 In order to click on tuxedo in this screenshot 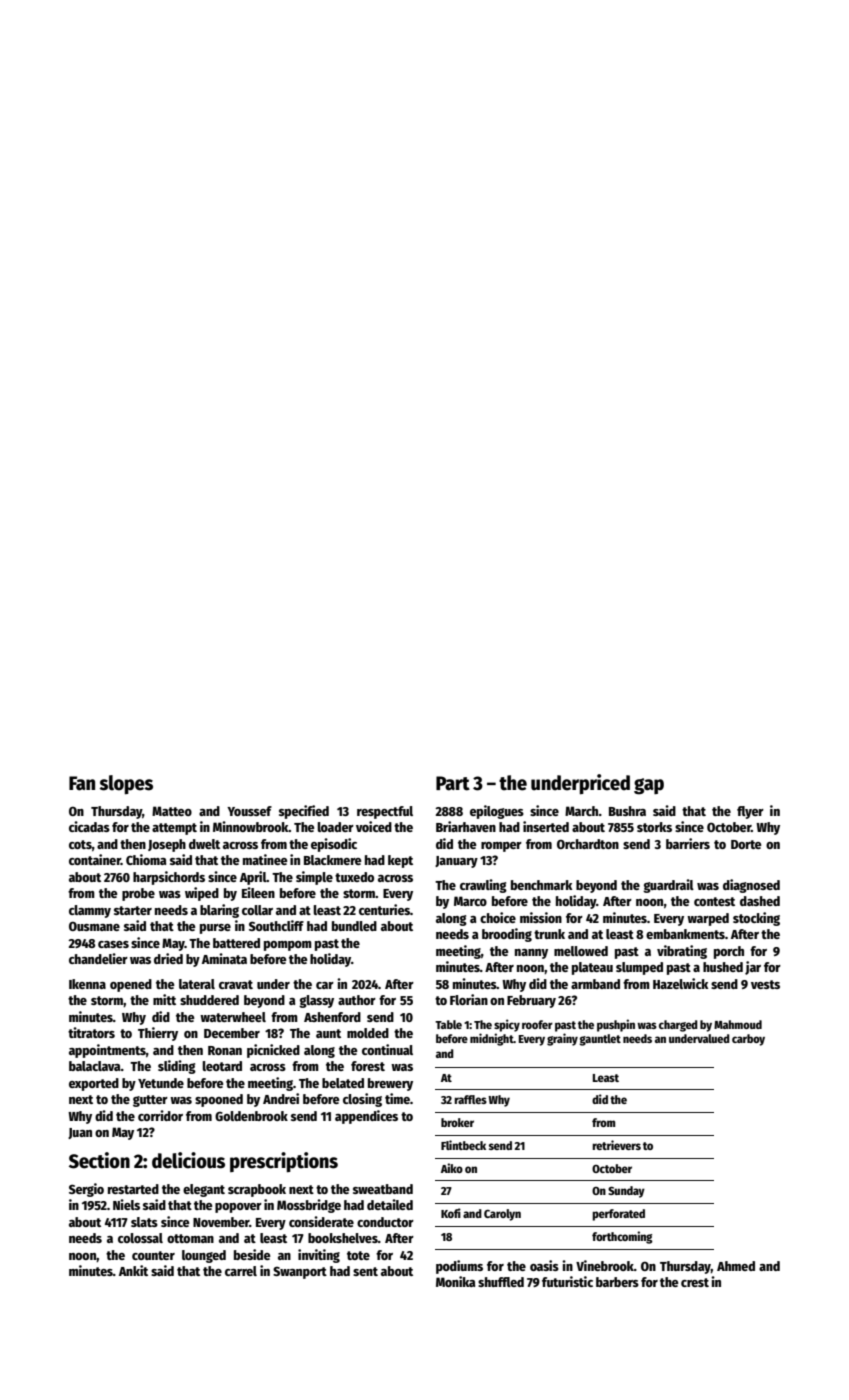, I will do `click(354, 877)`.
